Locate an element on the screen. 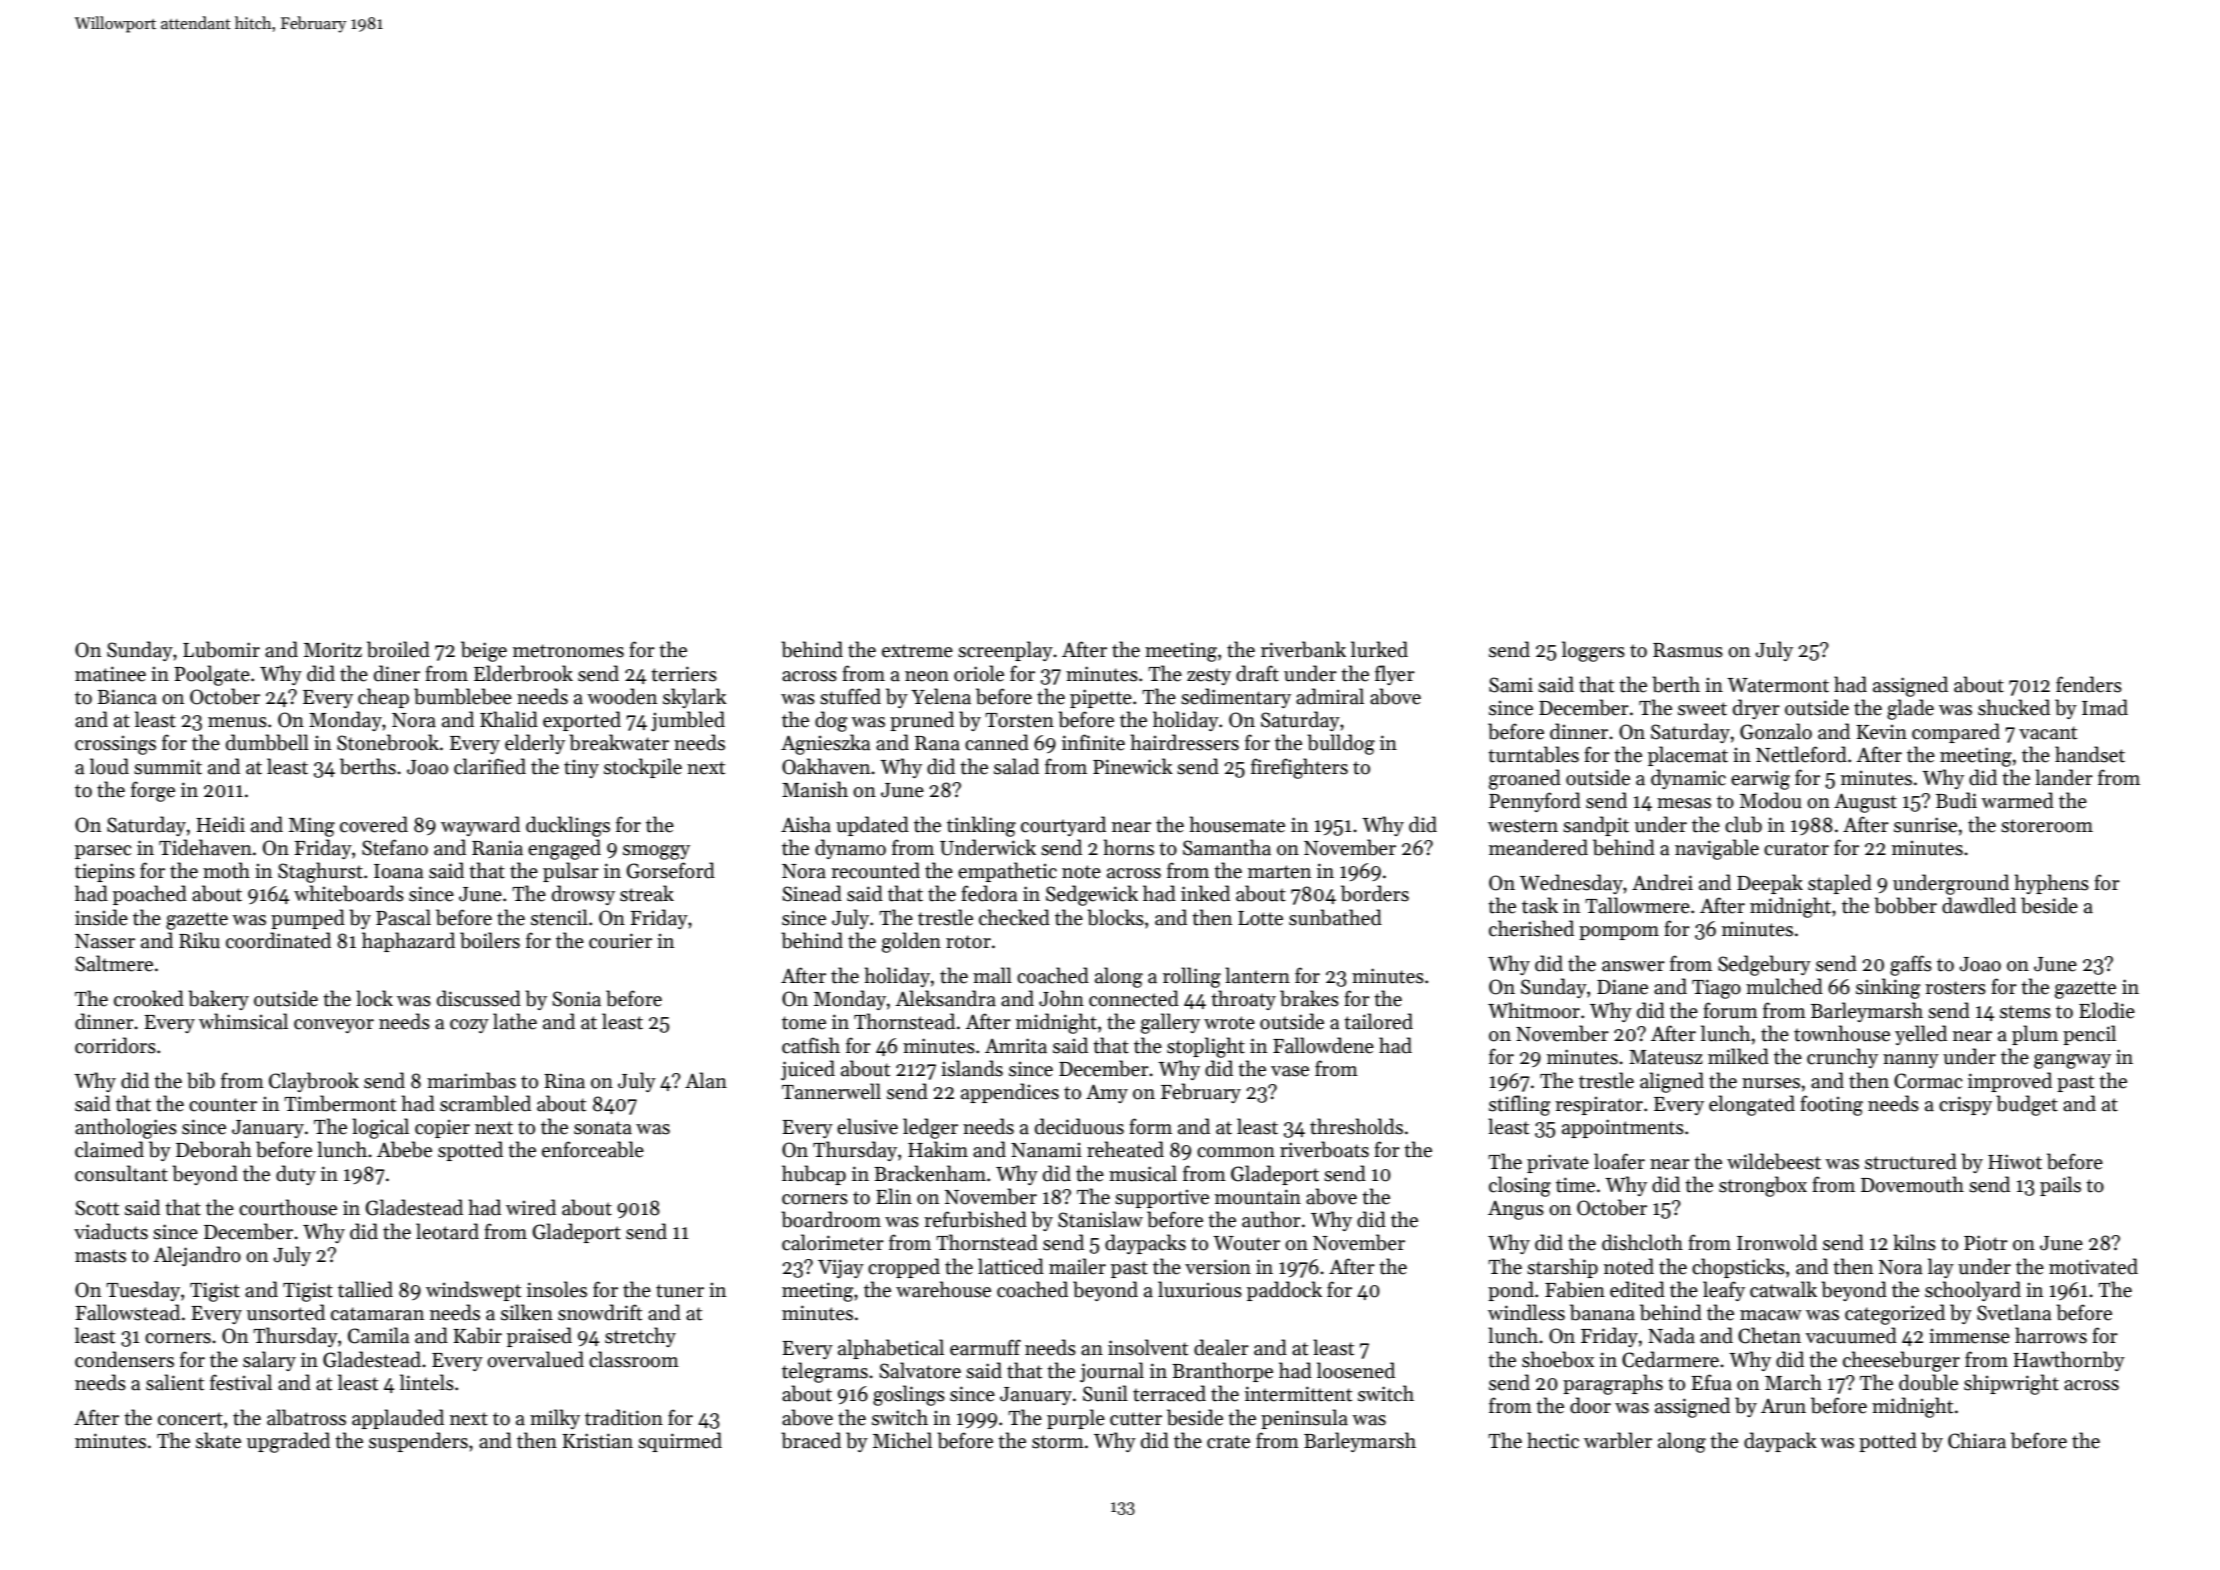 The image size is (2220, 1570). riverbank is located at coordinates (1303, 649).
